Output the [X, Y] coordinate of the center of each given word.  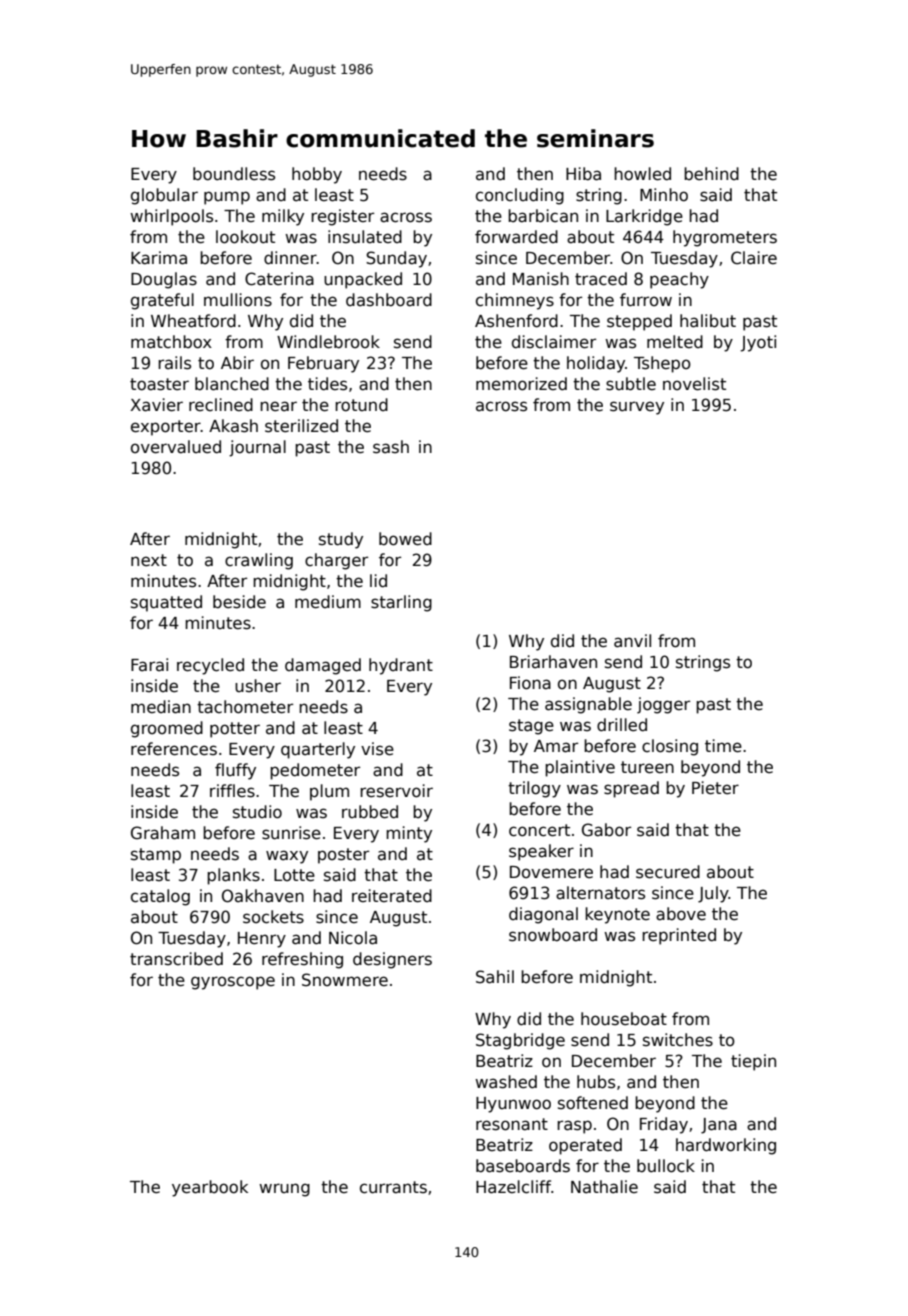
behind [711, 174]
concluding [520, 196]
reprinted [679, 936]
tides [327, 384]
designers [392, 960]
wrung [284, 1190]
